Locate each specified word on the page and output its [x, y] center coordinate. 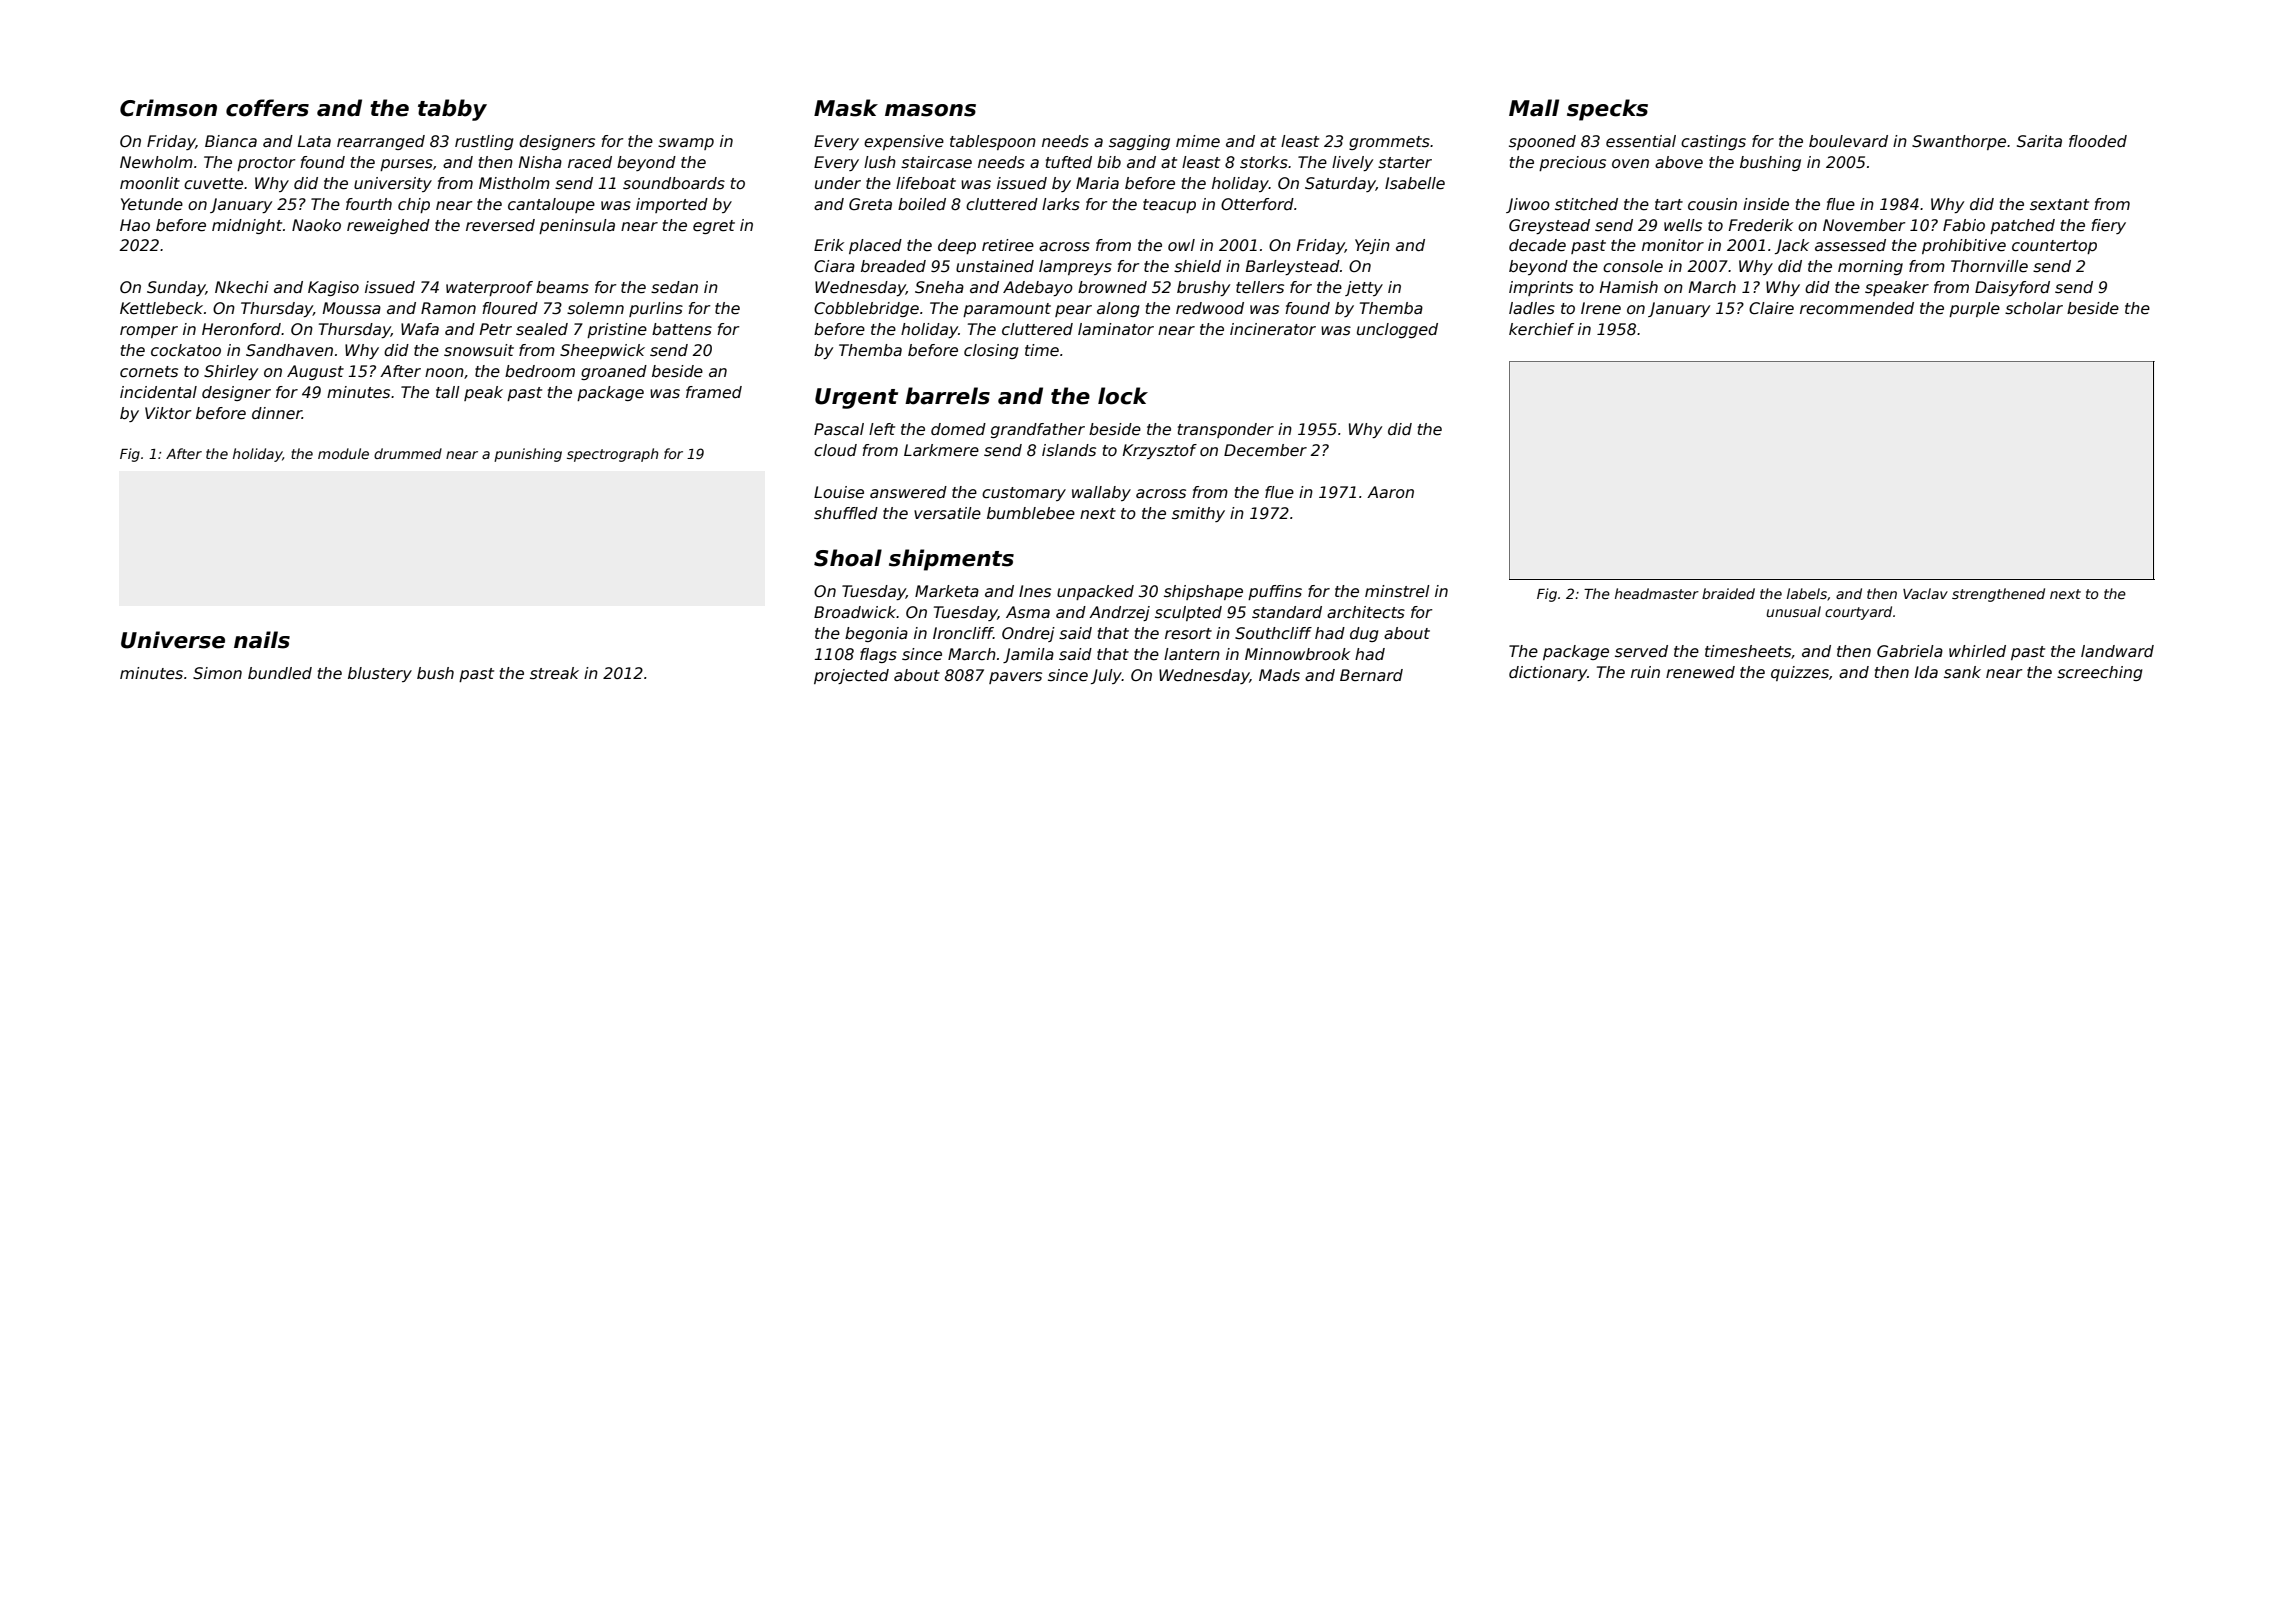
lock [1123, 396]
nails [262, 640]
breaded [893, 266]
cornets [149, 372]
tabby [452, 110]
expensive [904, 142]
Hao [135, 225]
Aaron [1390, 492]
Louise [839, 492]
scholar [2034, 308]
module [343, 453]
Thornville [1989, 266]
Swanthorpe [1959, 142]
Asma [1028, 612]
